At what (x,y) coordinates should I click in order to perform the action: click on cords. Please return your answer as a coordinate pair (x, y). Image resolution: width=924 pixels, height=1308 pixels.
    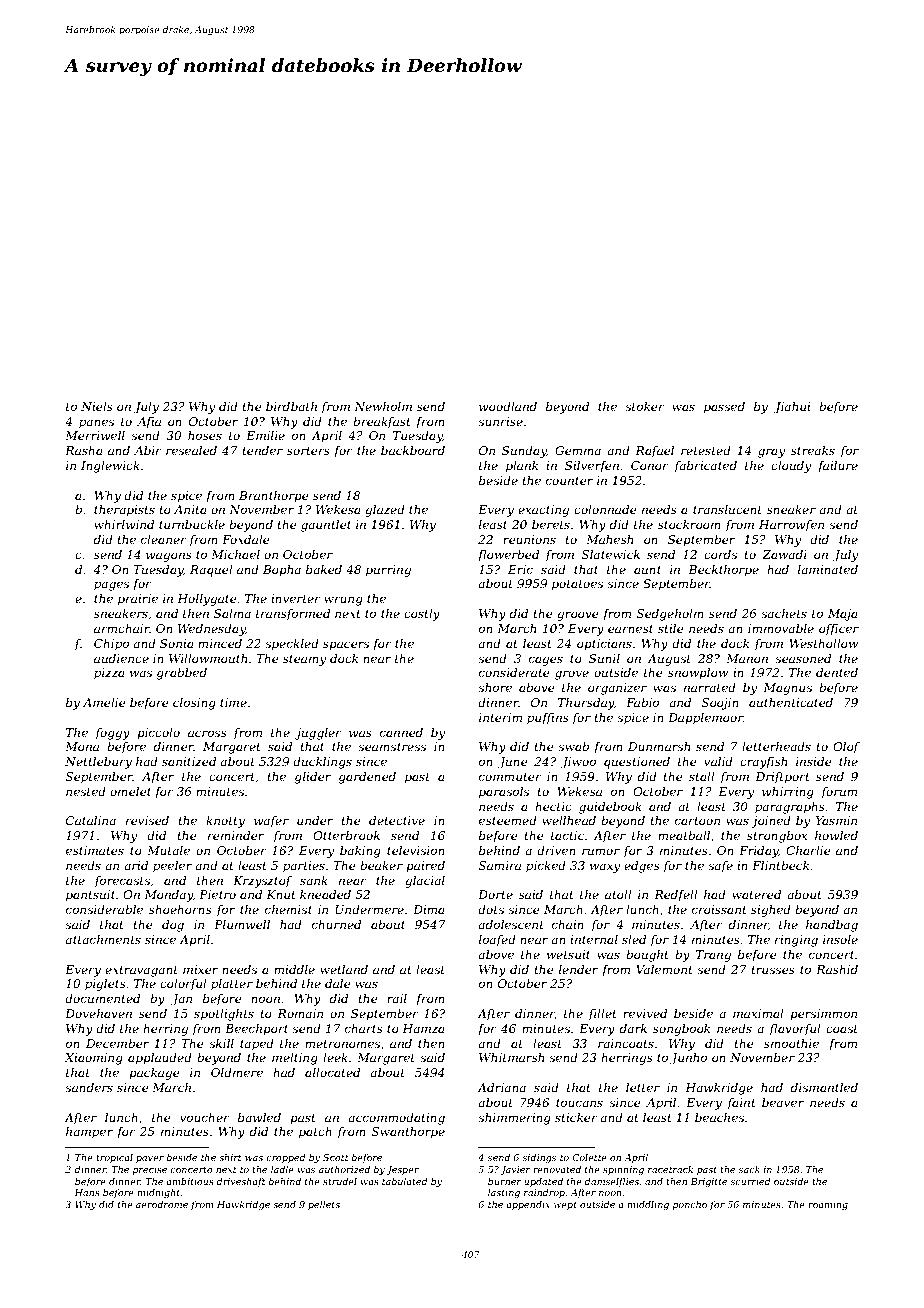
    Looking at the image, I should click on (720, 554).
